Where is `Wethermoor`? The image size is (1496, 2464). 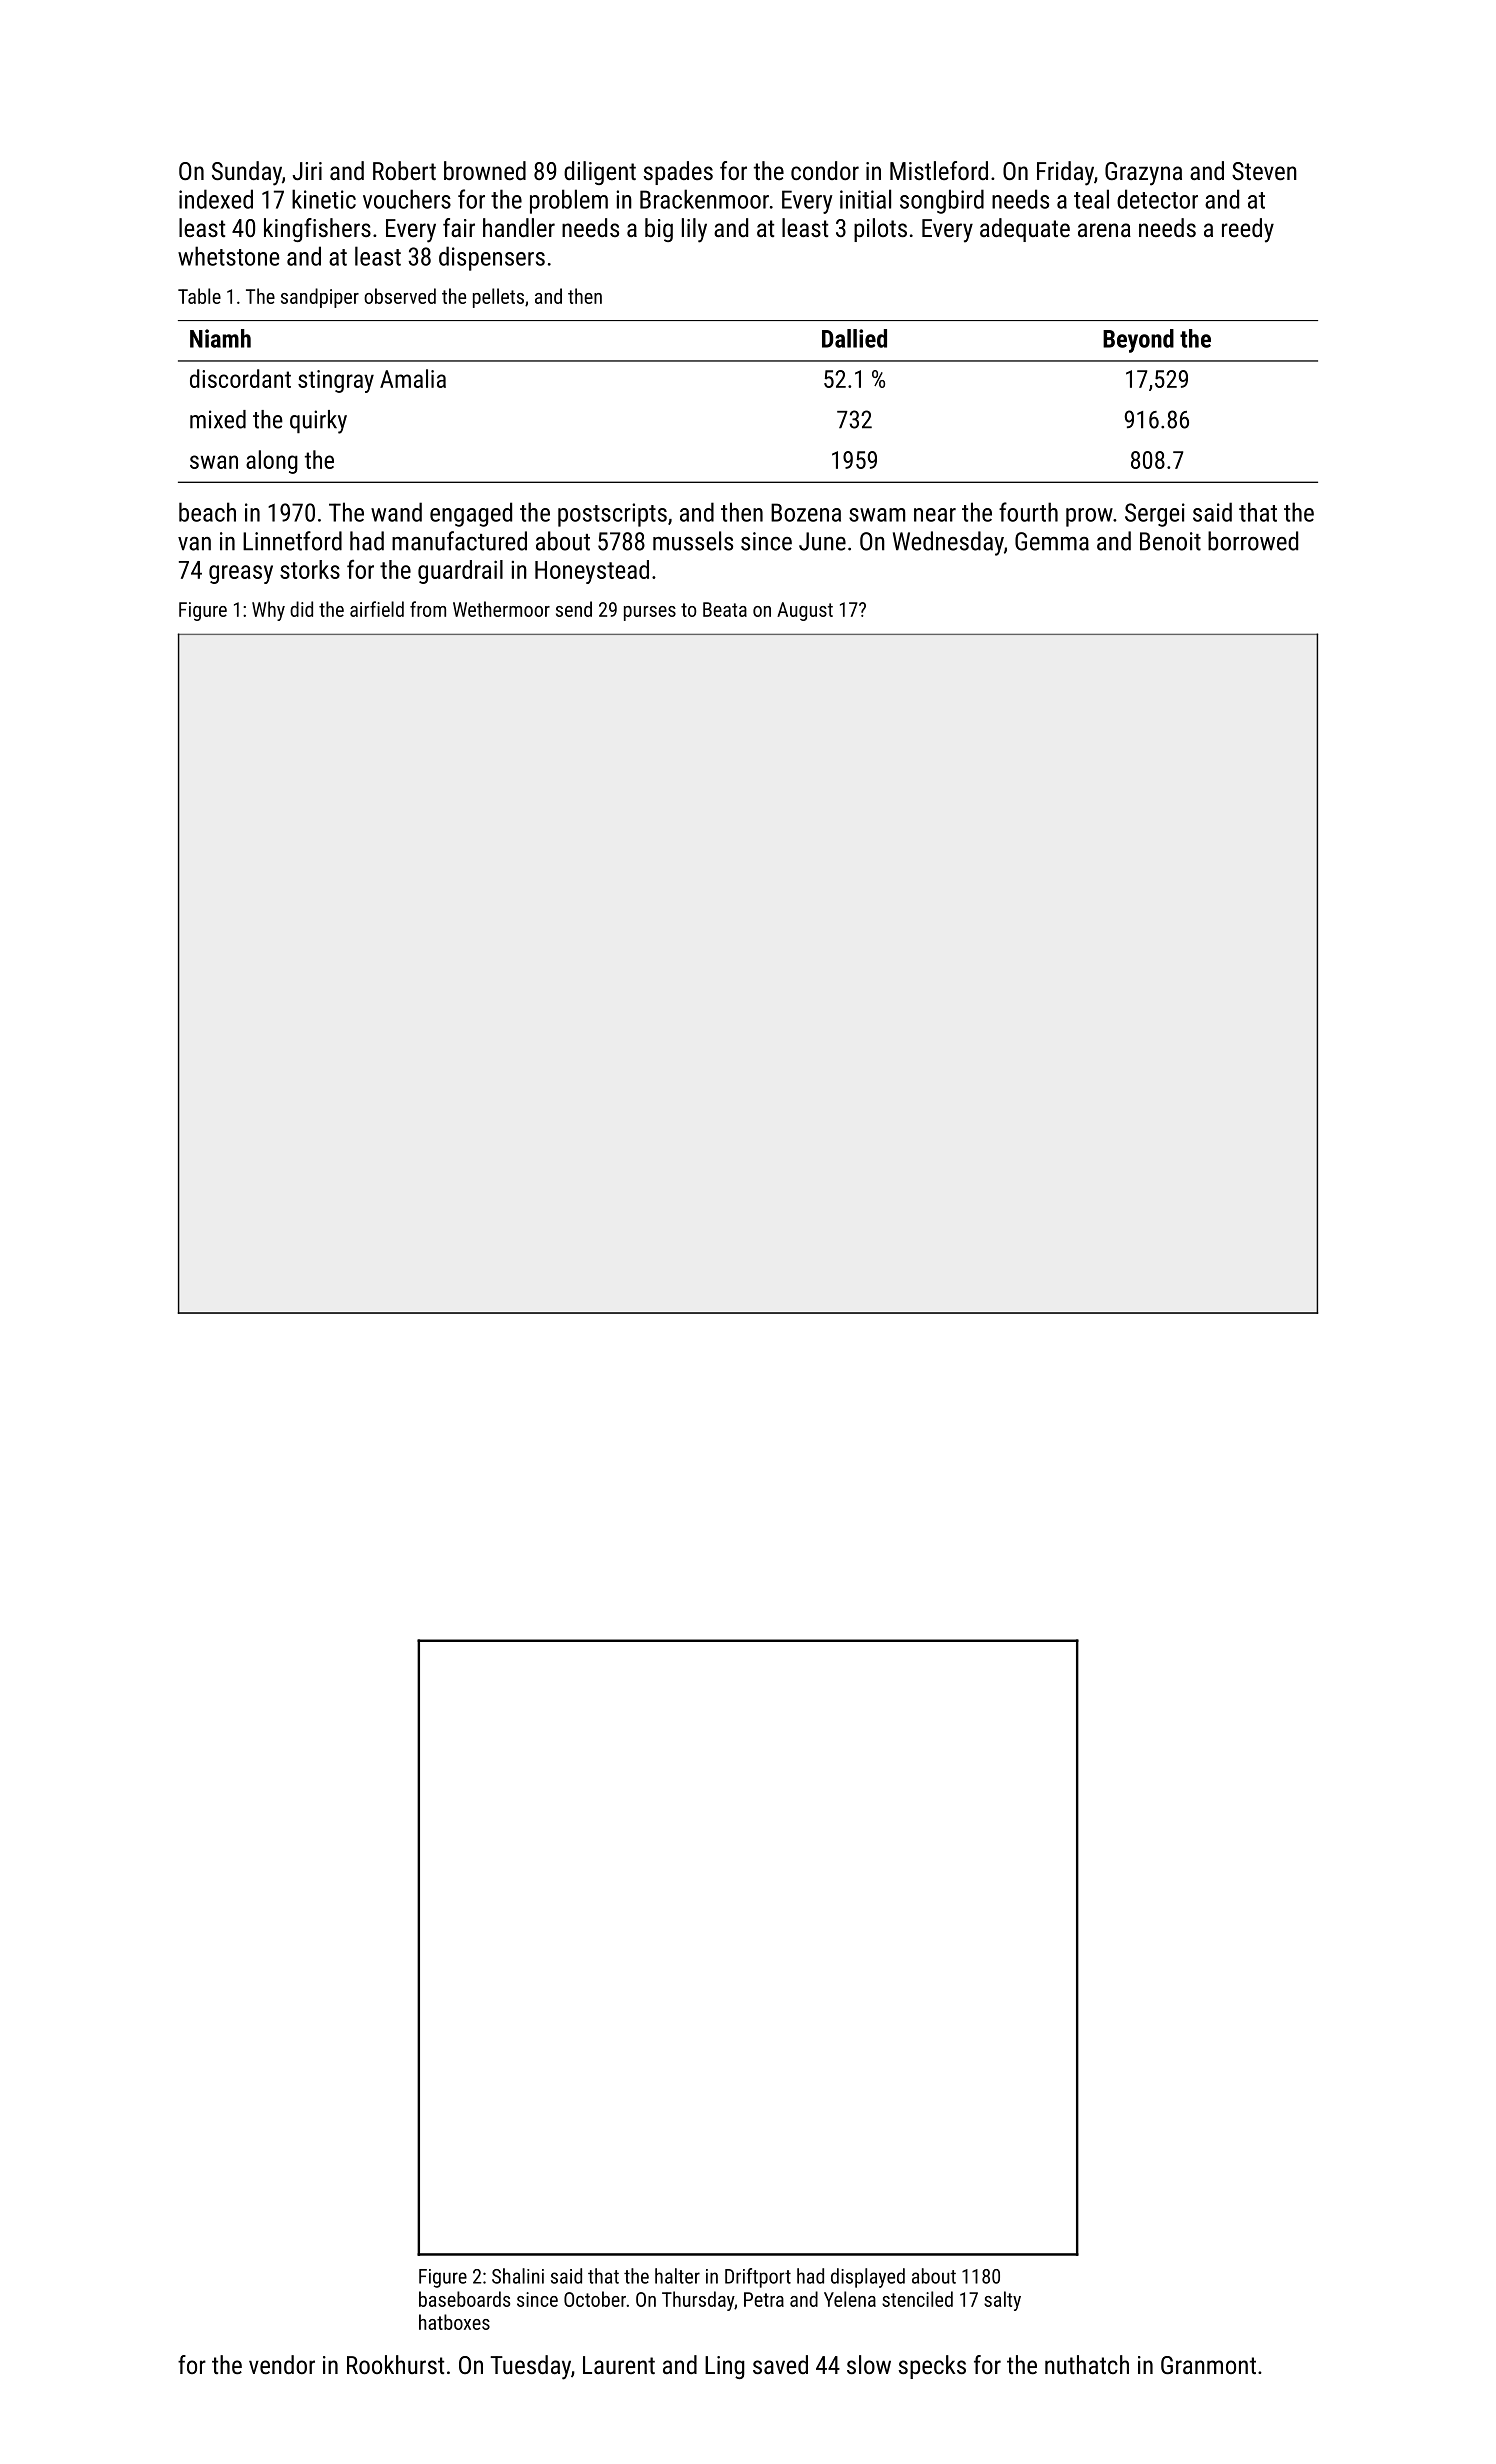 Wethermoor is located at coordinates (501, 609).
